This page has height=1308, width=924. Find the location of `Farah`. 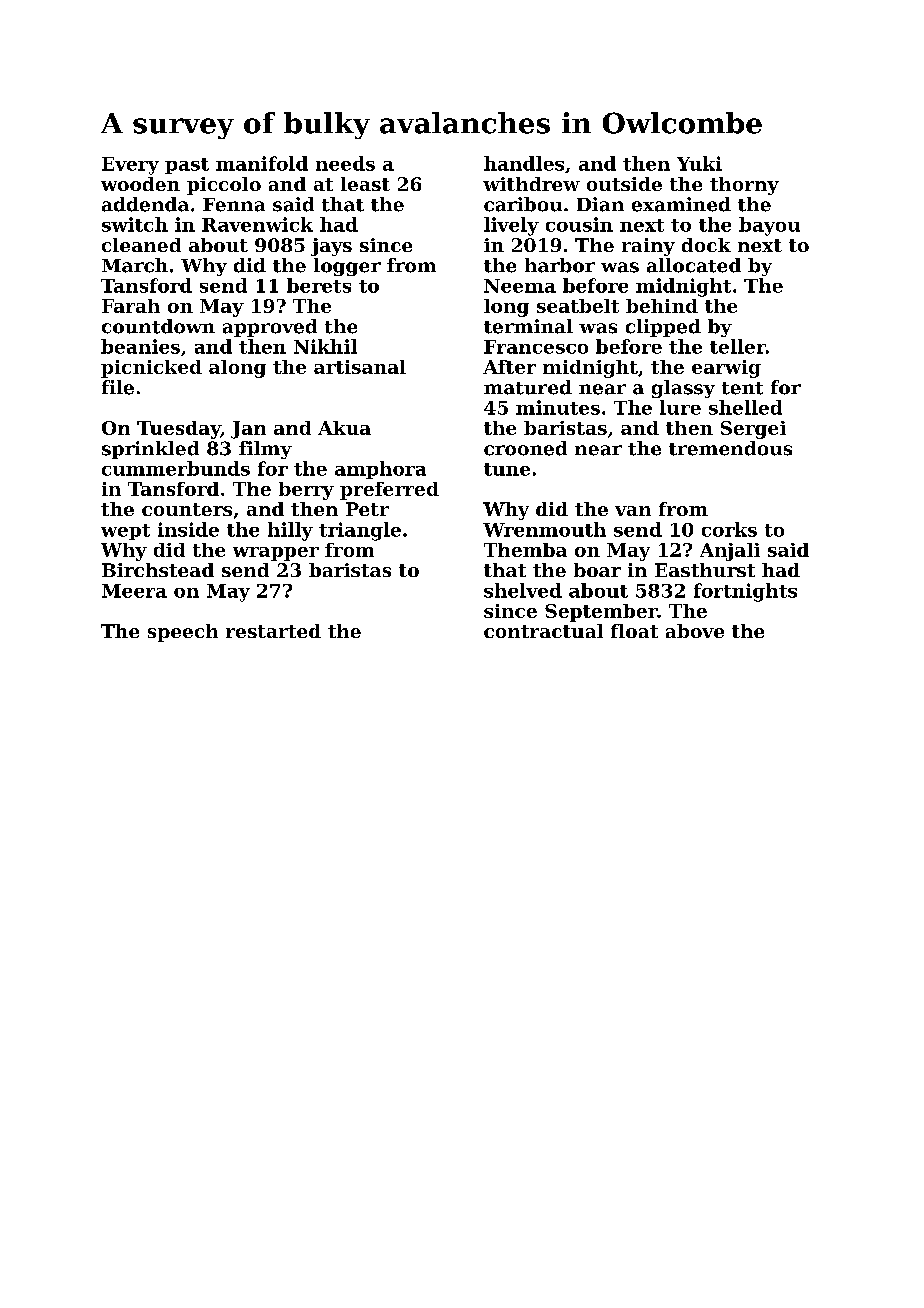

Farah is located at coordinates (131, 306).
